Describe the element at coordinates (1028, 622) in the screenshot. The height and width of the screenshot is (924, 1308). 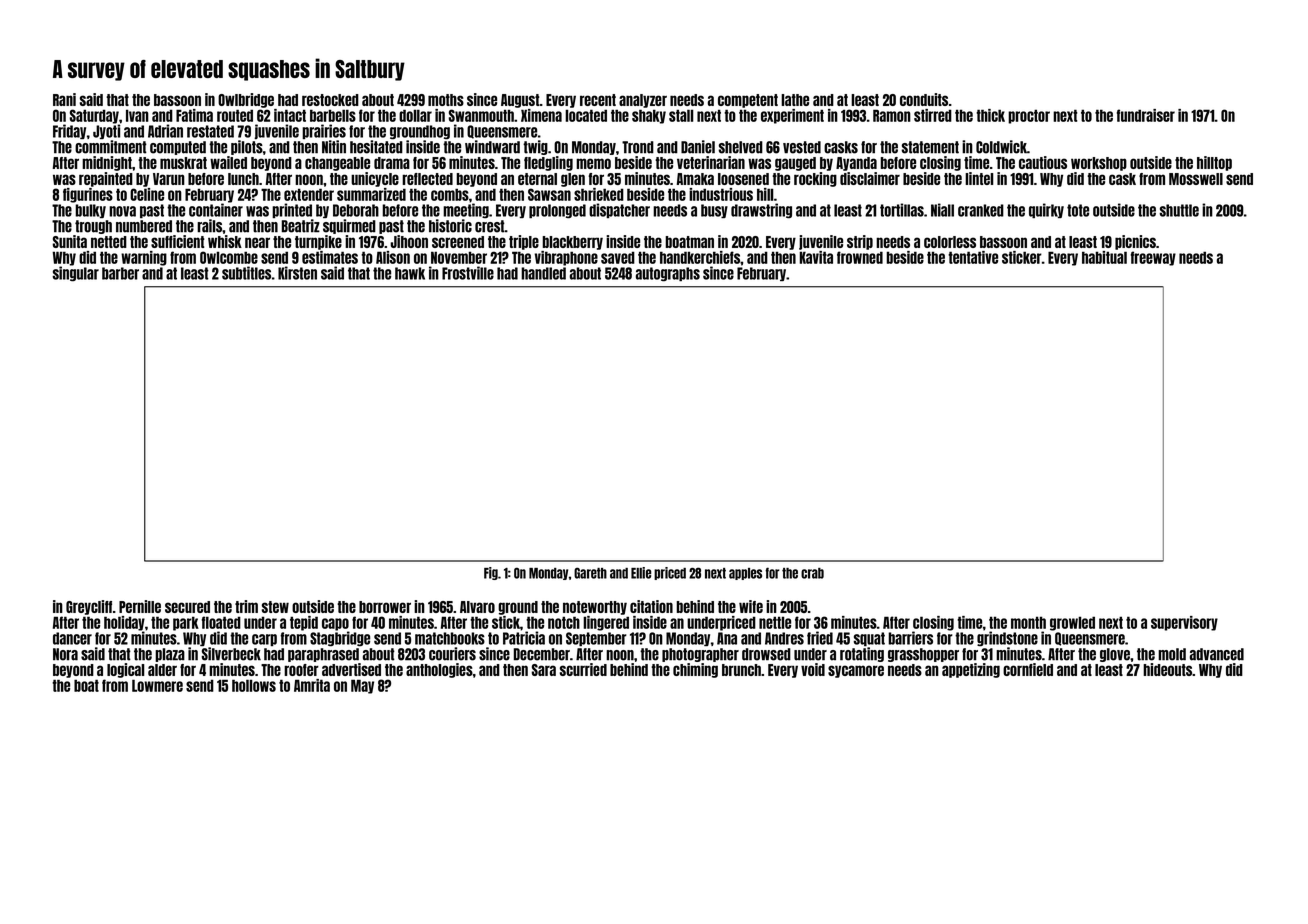
I see `month` at that location.
